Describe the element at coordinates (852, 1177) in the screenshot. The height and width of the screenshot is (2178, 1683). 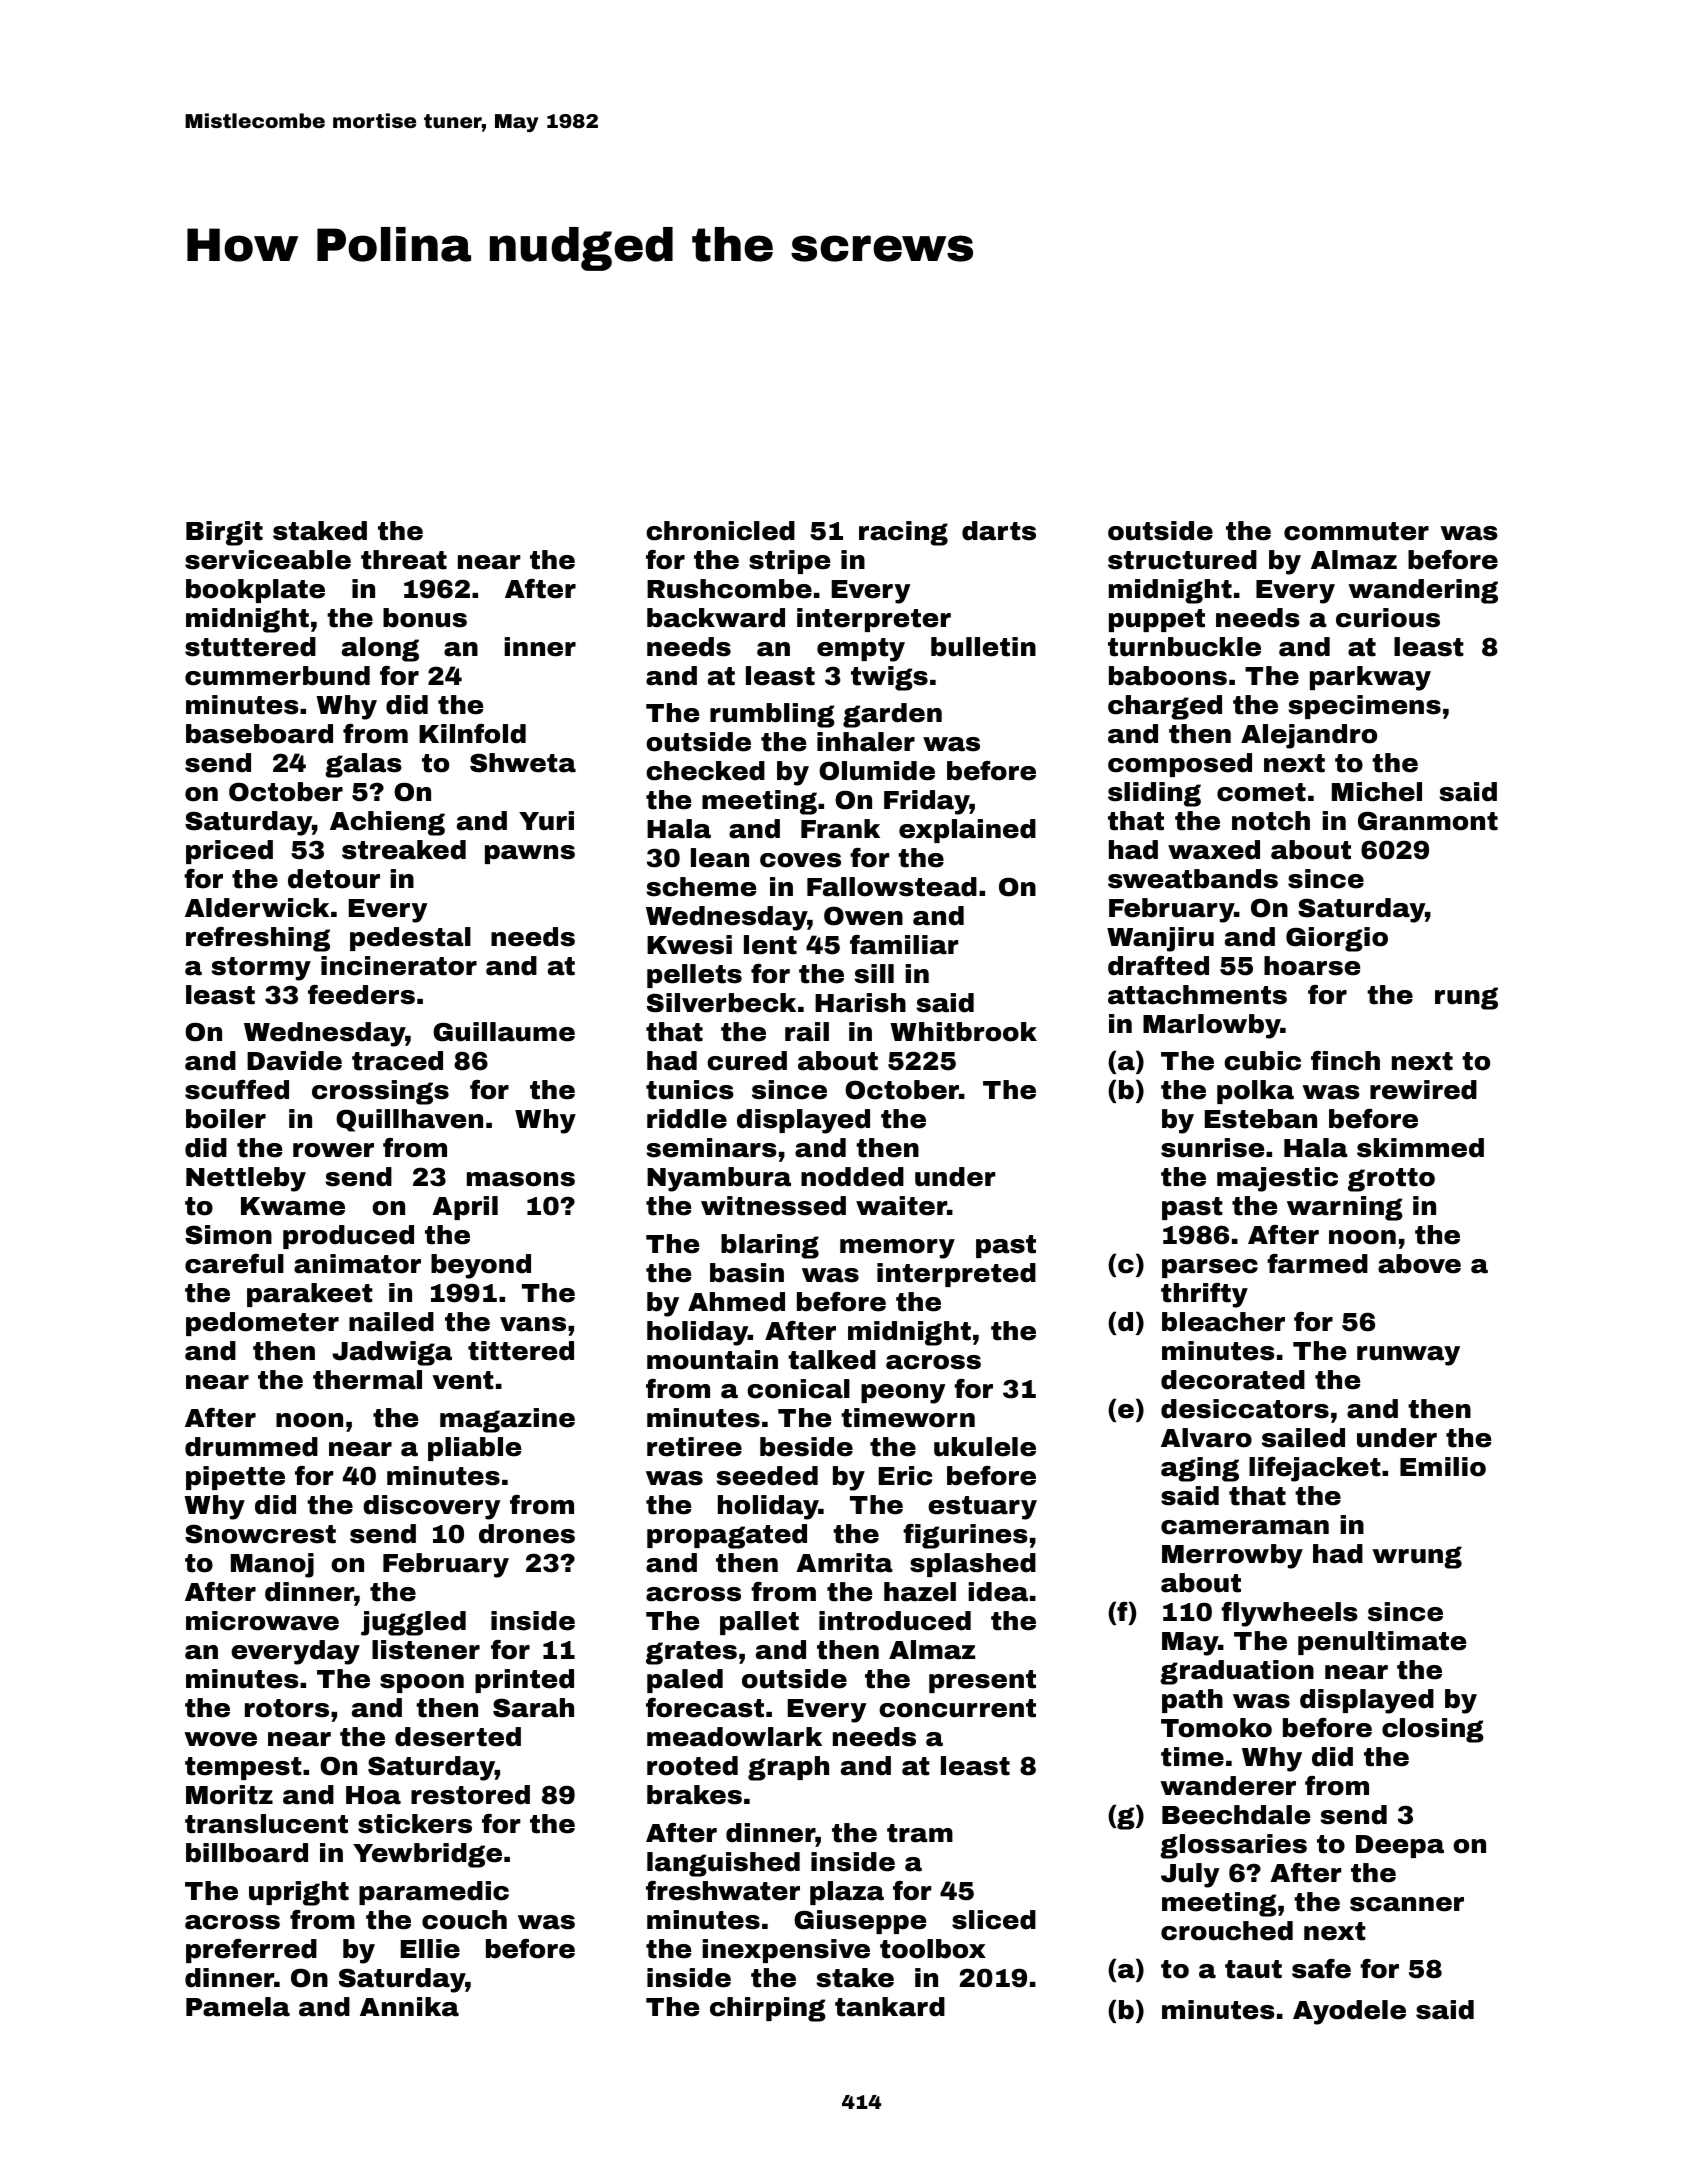
I see `nodded` at that location.
